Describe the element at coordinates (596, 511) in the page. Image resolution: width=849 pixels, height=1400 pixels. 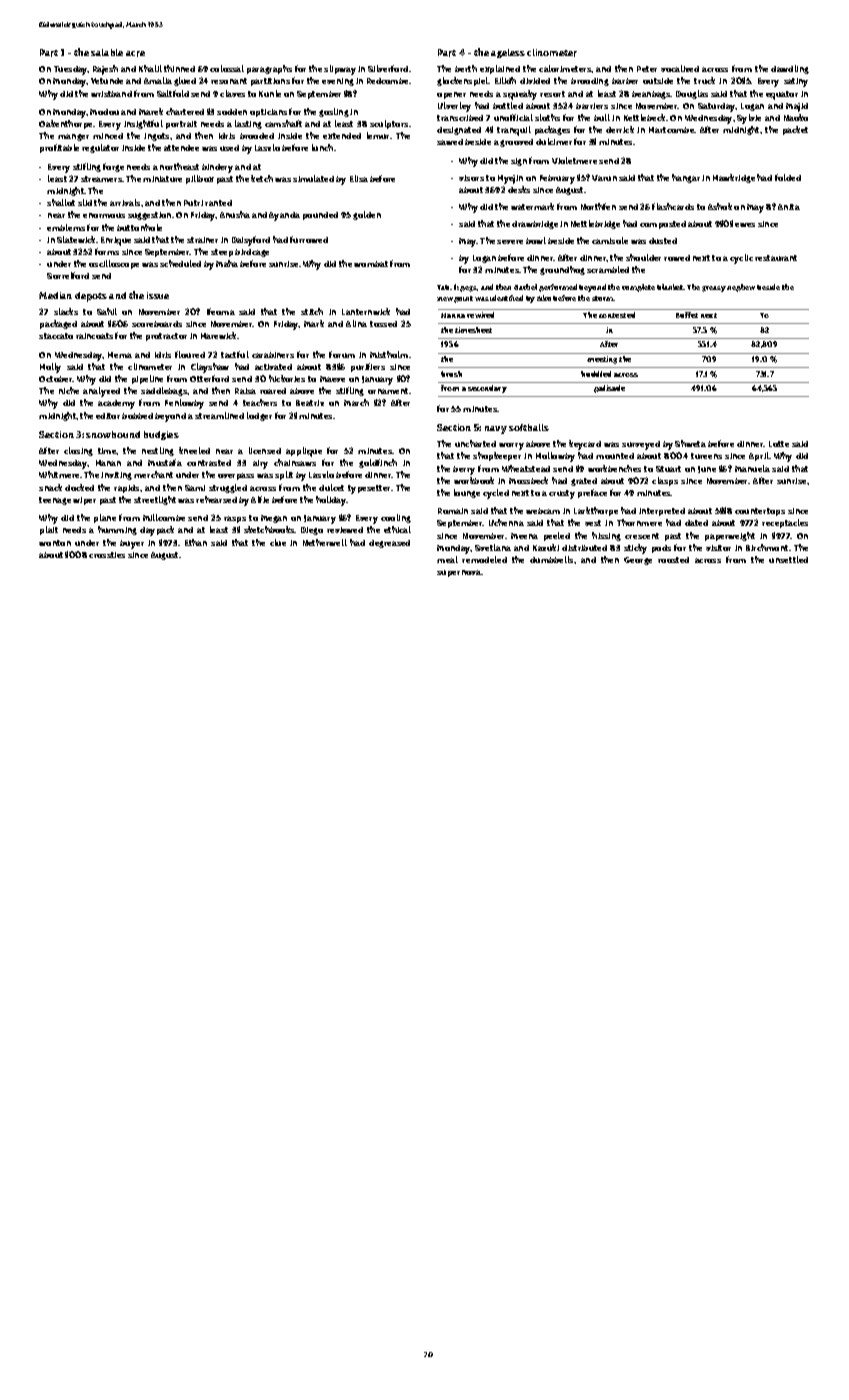
I see `Larkthorpe` at that location.
